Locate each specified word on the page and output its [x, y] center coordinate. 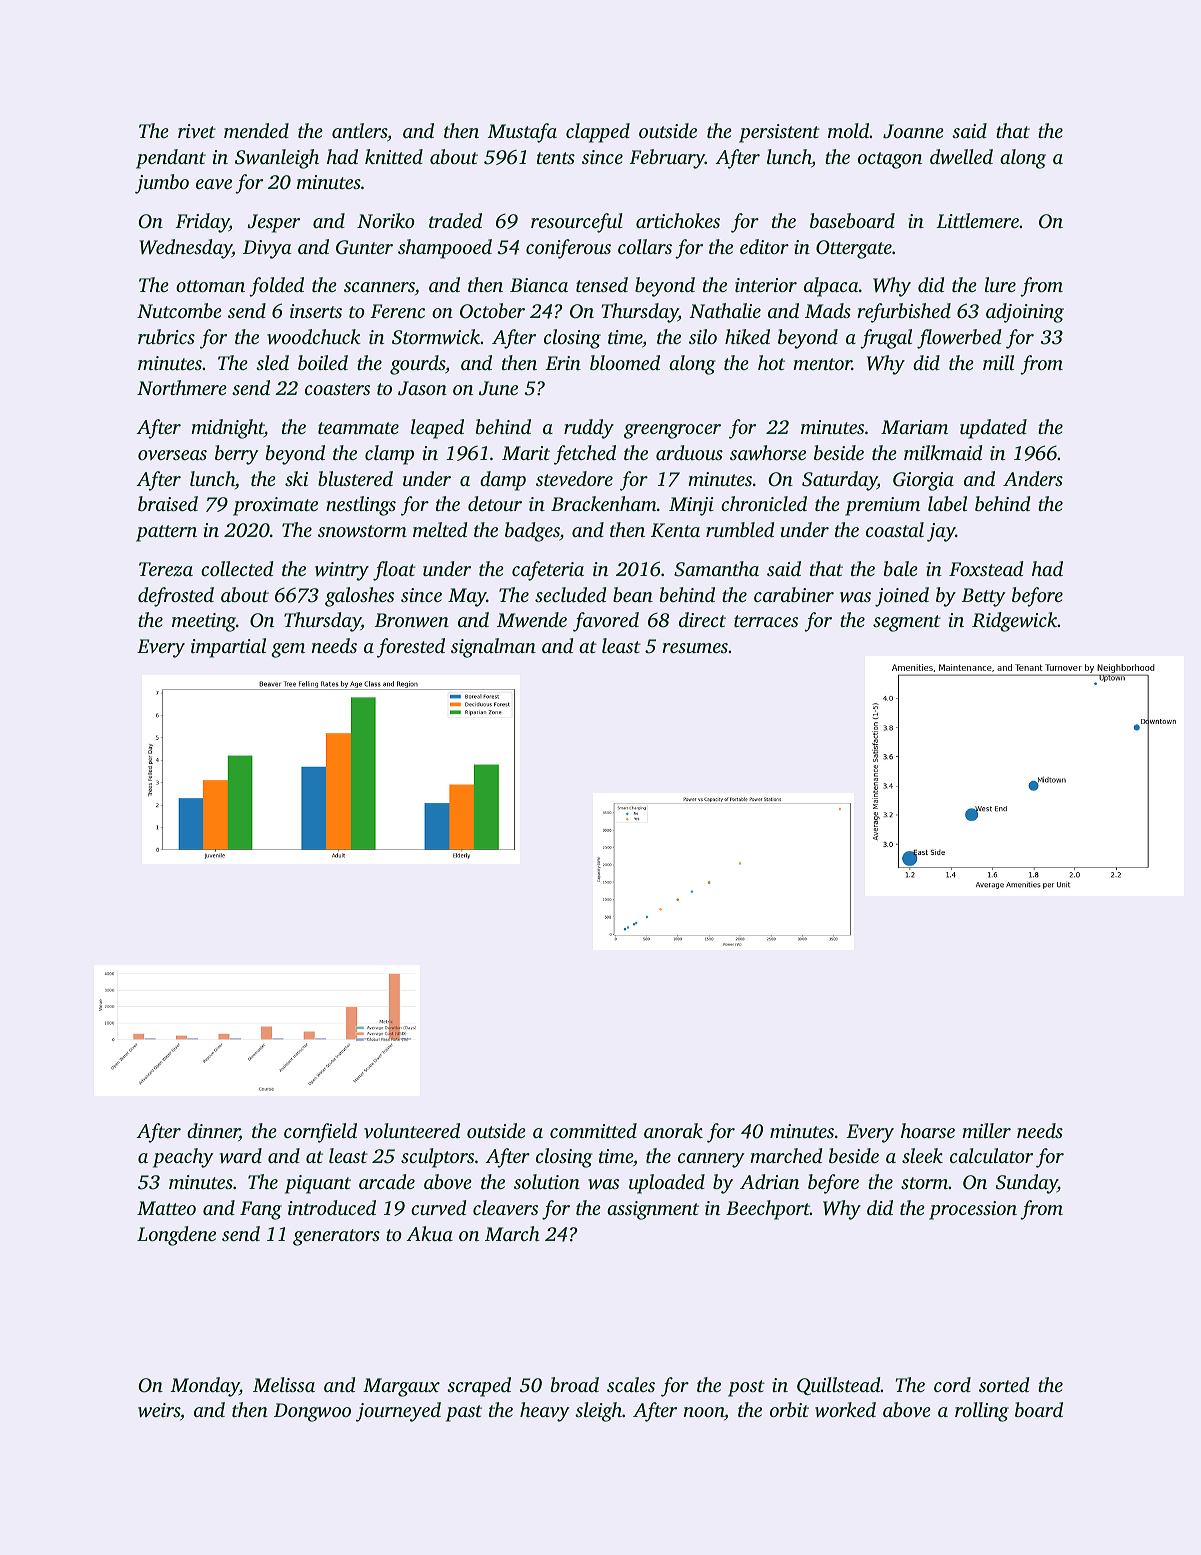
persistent [779, 133]
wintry [342, 571]
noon [704, 1412]
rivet [197, 131]
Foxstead [986, 568]
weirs [159, 1410]
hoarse [928, 1130]
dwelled [961, 157]
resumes [695, 648]
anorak [673, 1130]
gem [288, 650]
